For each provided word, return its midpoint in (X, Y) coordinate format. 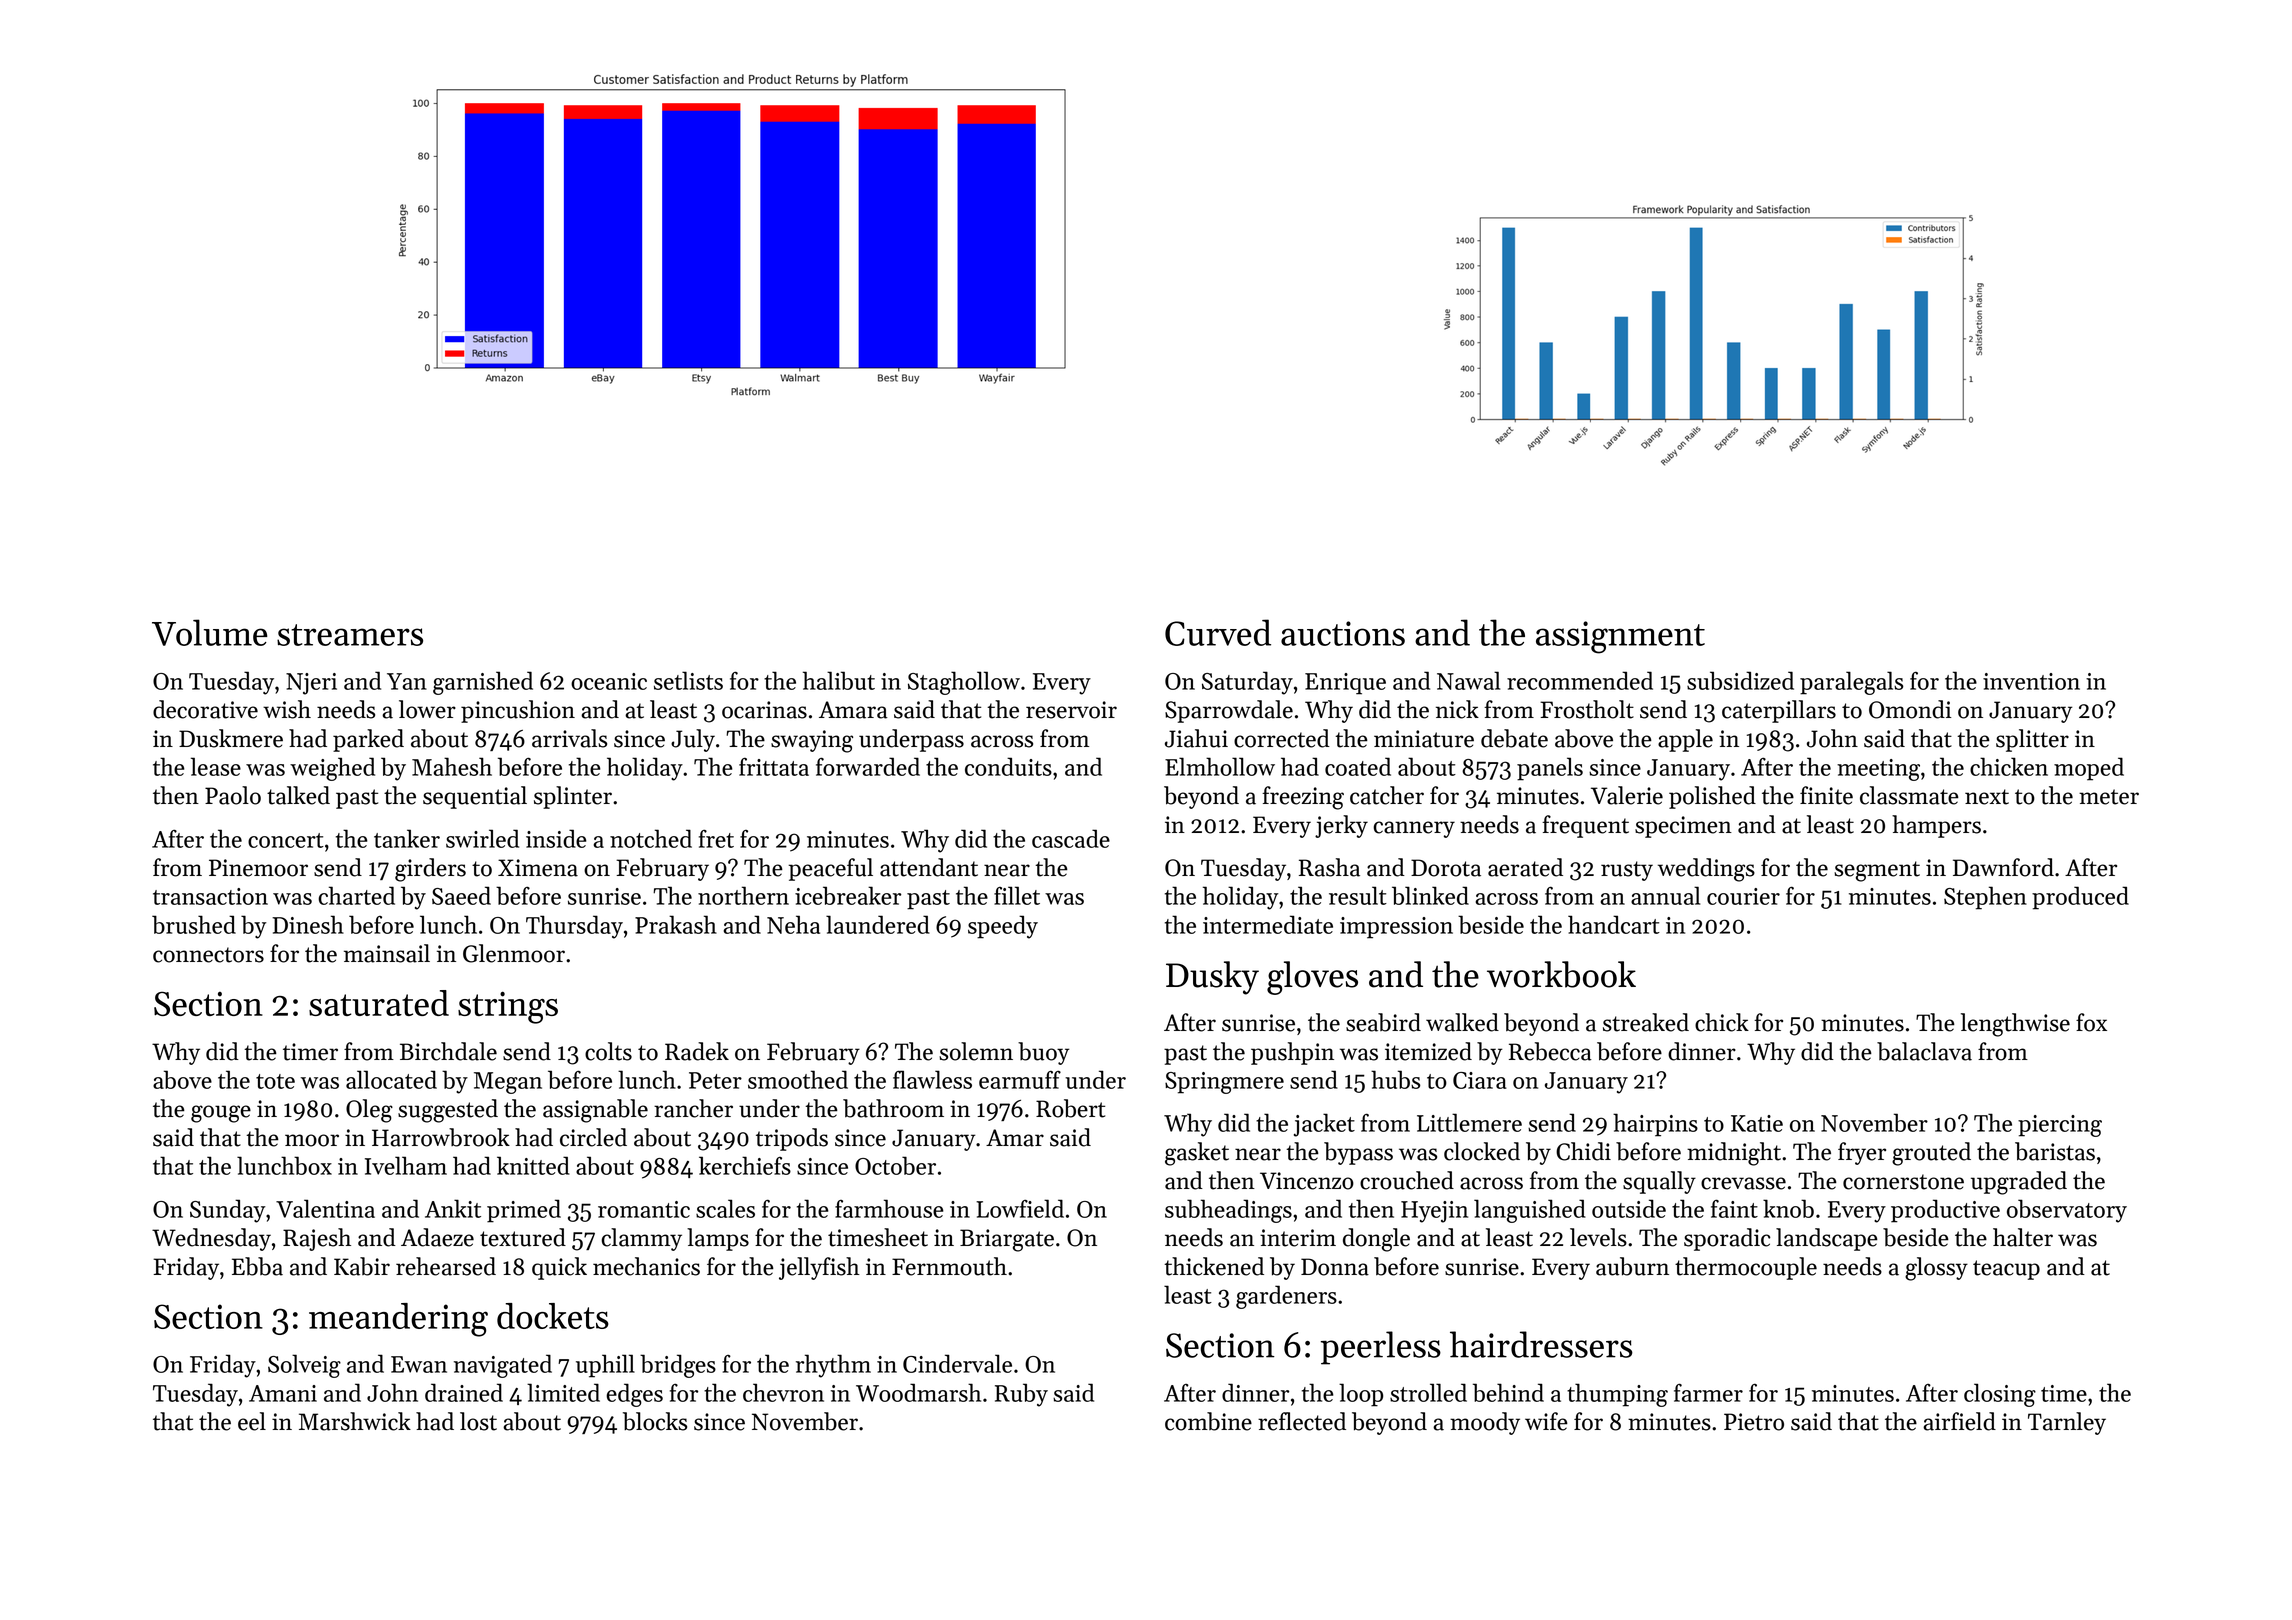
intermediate (1268, 924)
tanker (407, 838)
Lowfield (1020, 1208)
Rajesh (317, 1239)
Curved (1218, 632)
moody (1485, 1423)
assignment (1620, 637)
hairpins (1655, 1125)
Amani (283, 1393)
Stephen (1985, 898)
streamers (350, 635)
